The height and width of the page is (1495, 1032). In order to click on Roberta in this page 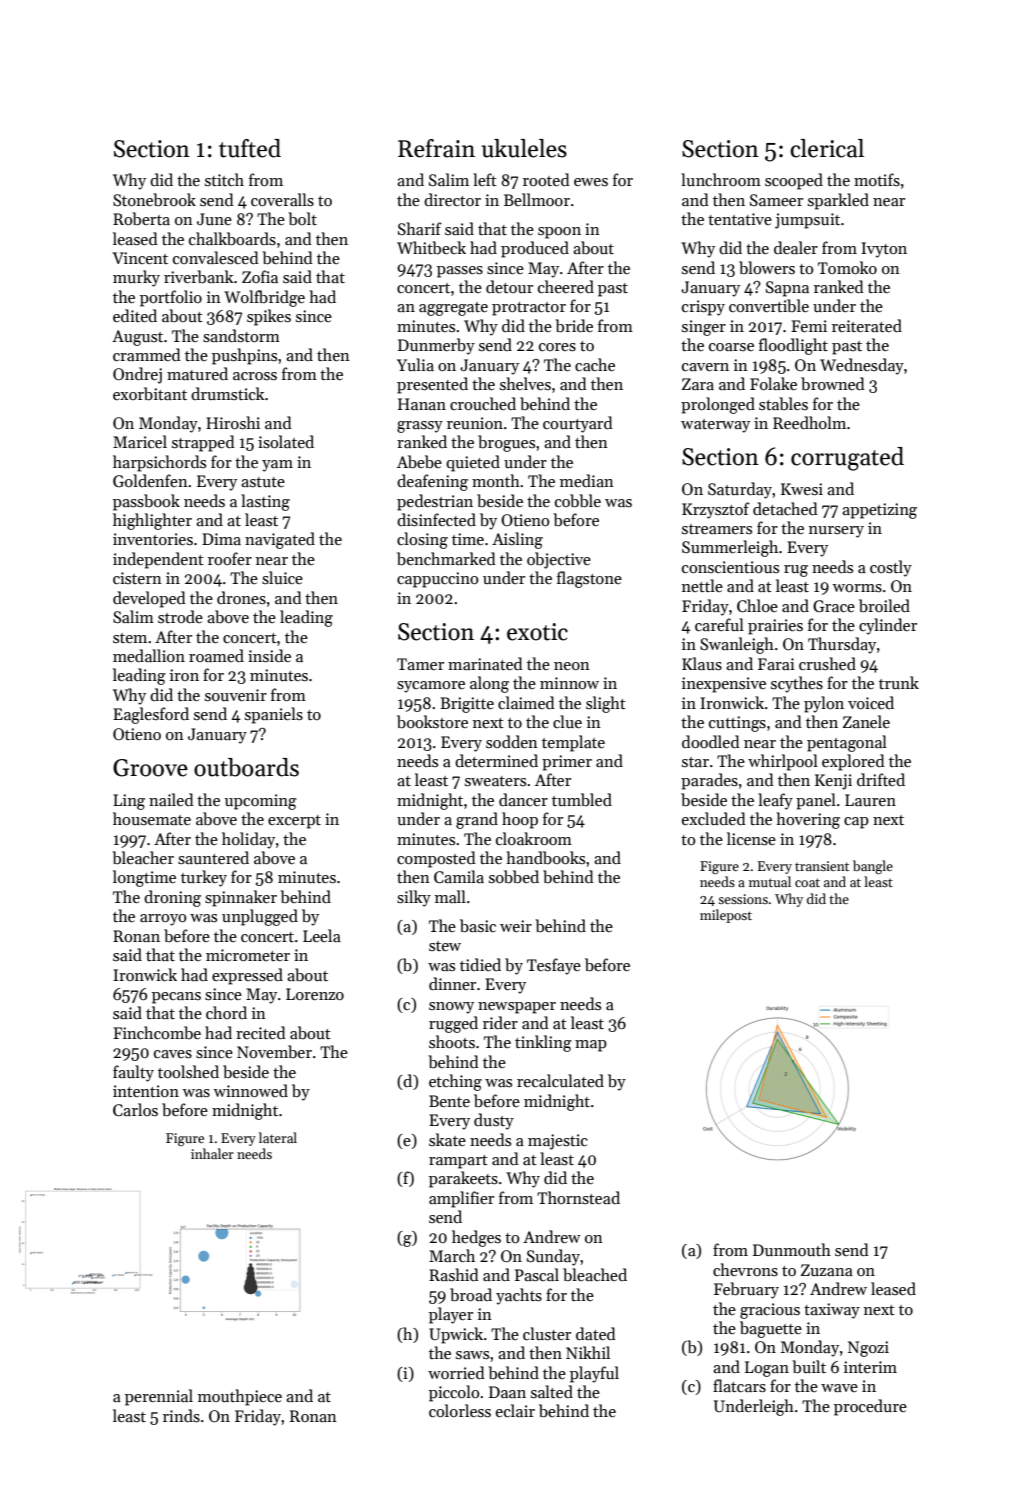, I will do `click(141, 219)`.
